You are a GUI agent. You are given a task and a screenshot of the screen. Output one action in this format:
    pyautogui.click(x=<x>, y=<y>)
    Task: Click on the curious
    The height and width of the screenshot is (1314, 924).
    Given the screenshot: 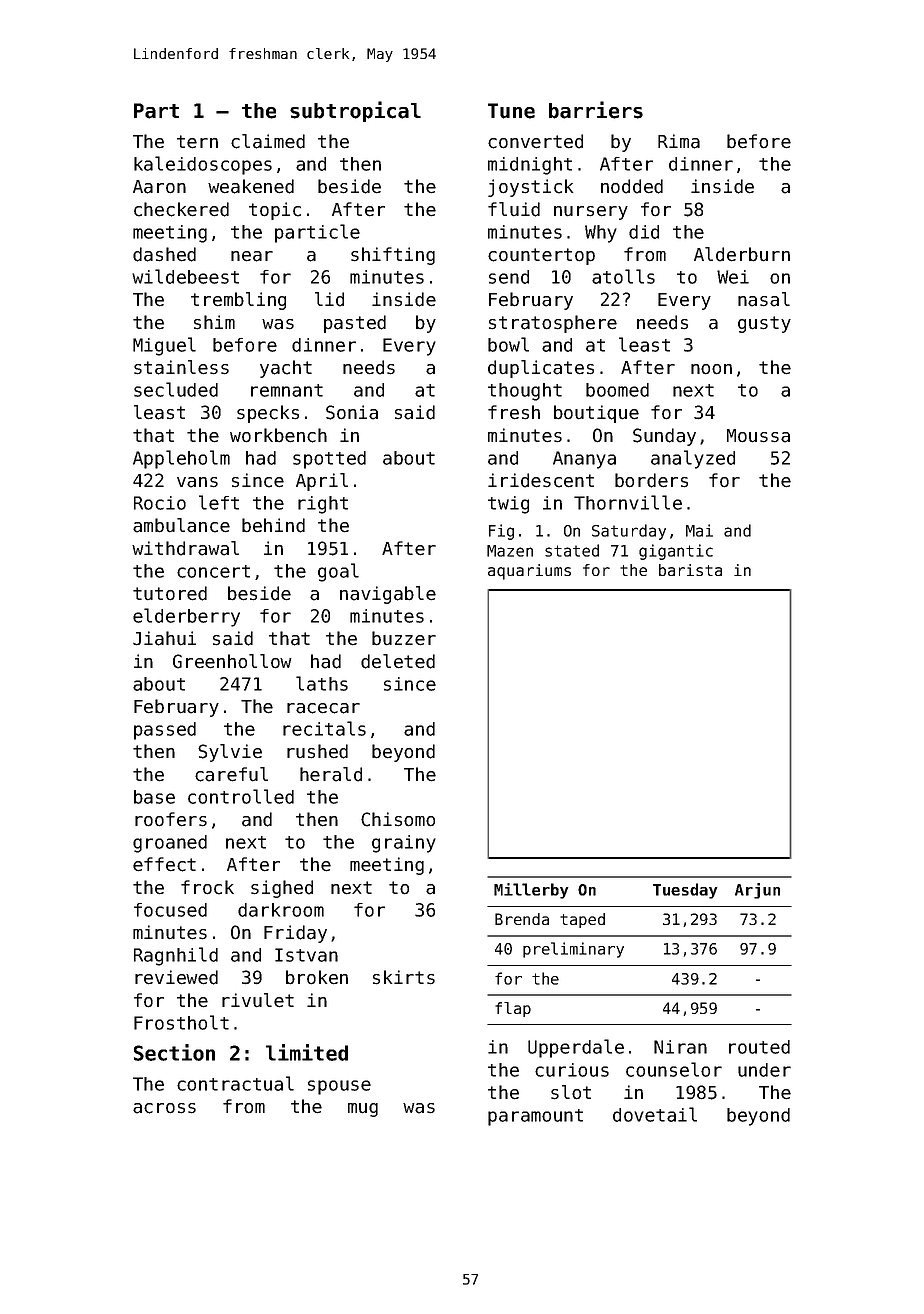 What is the action you would take?
    pyautogui.click(x=572, y=1070)
